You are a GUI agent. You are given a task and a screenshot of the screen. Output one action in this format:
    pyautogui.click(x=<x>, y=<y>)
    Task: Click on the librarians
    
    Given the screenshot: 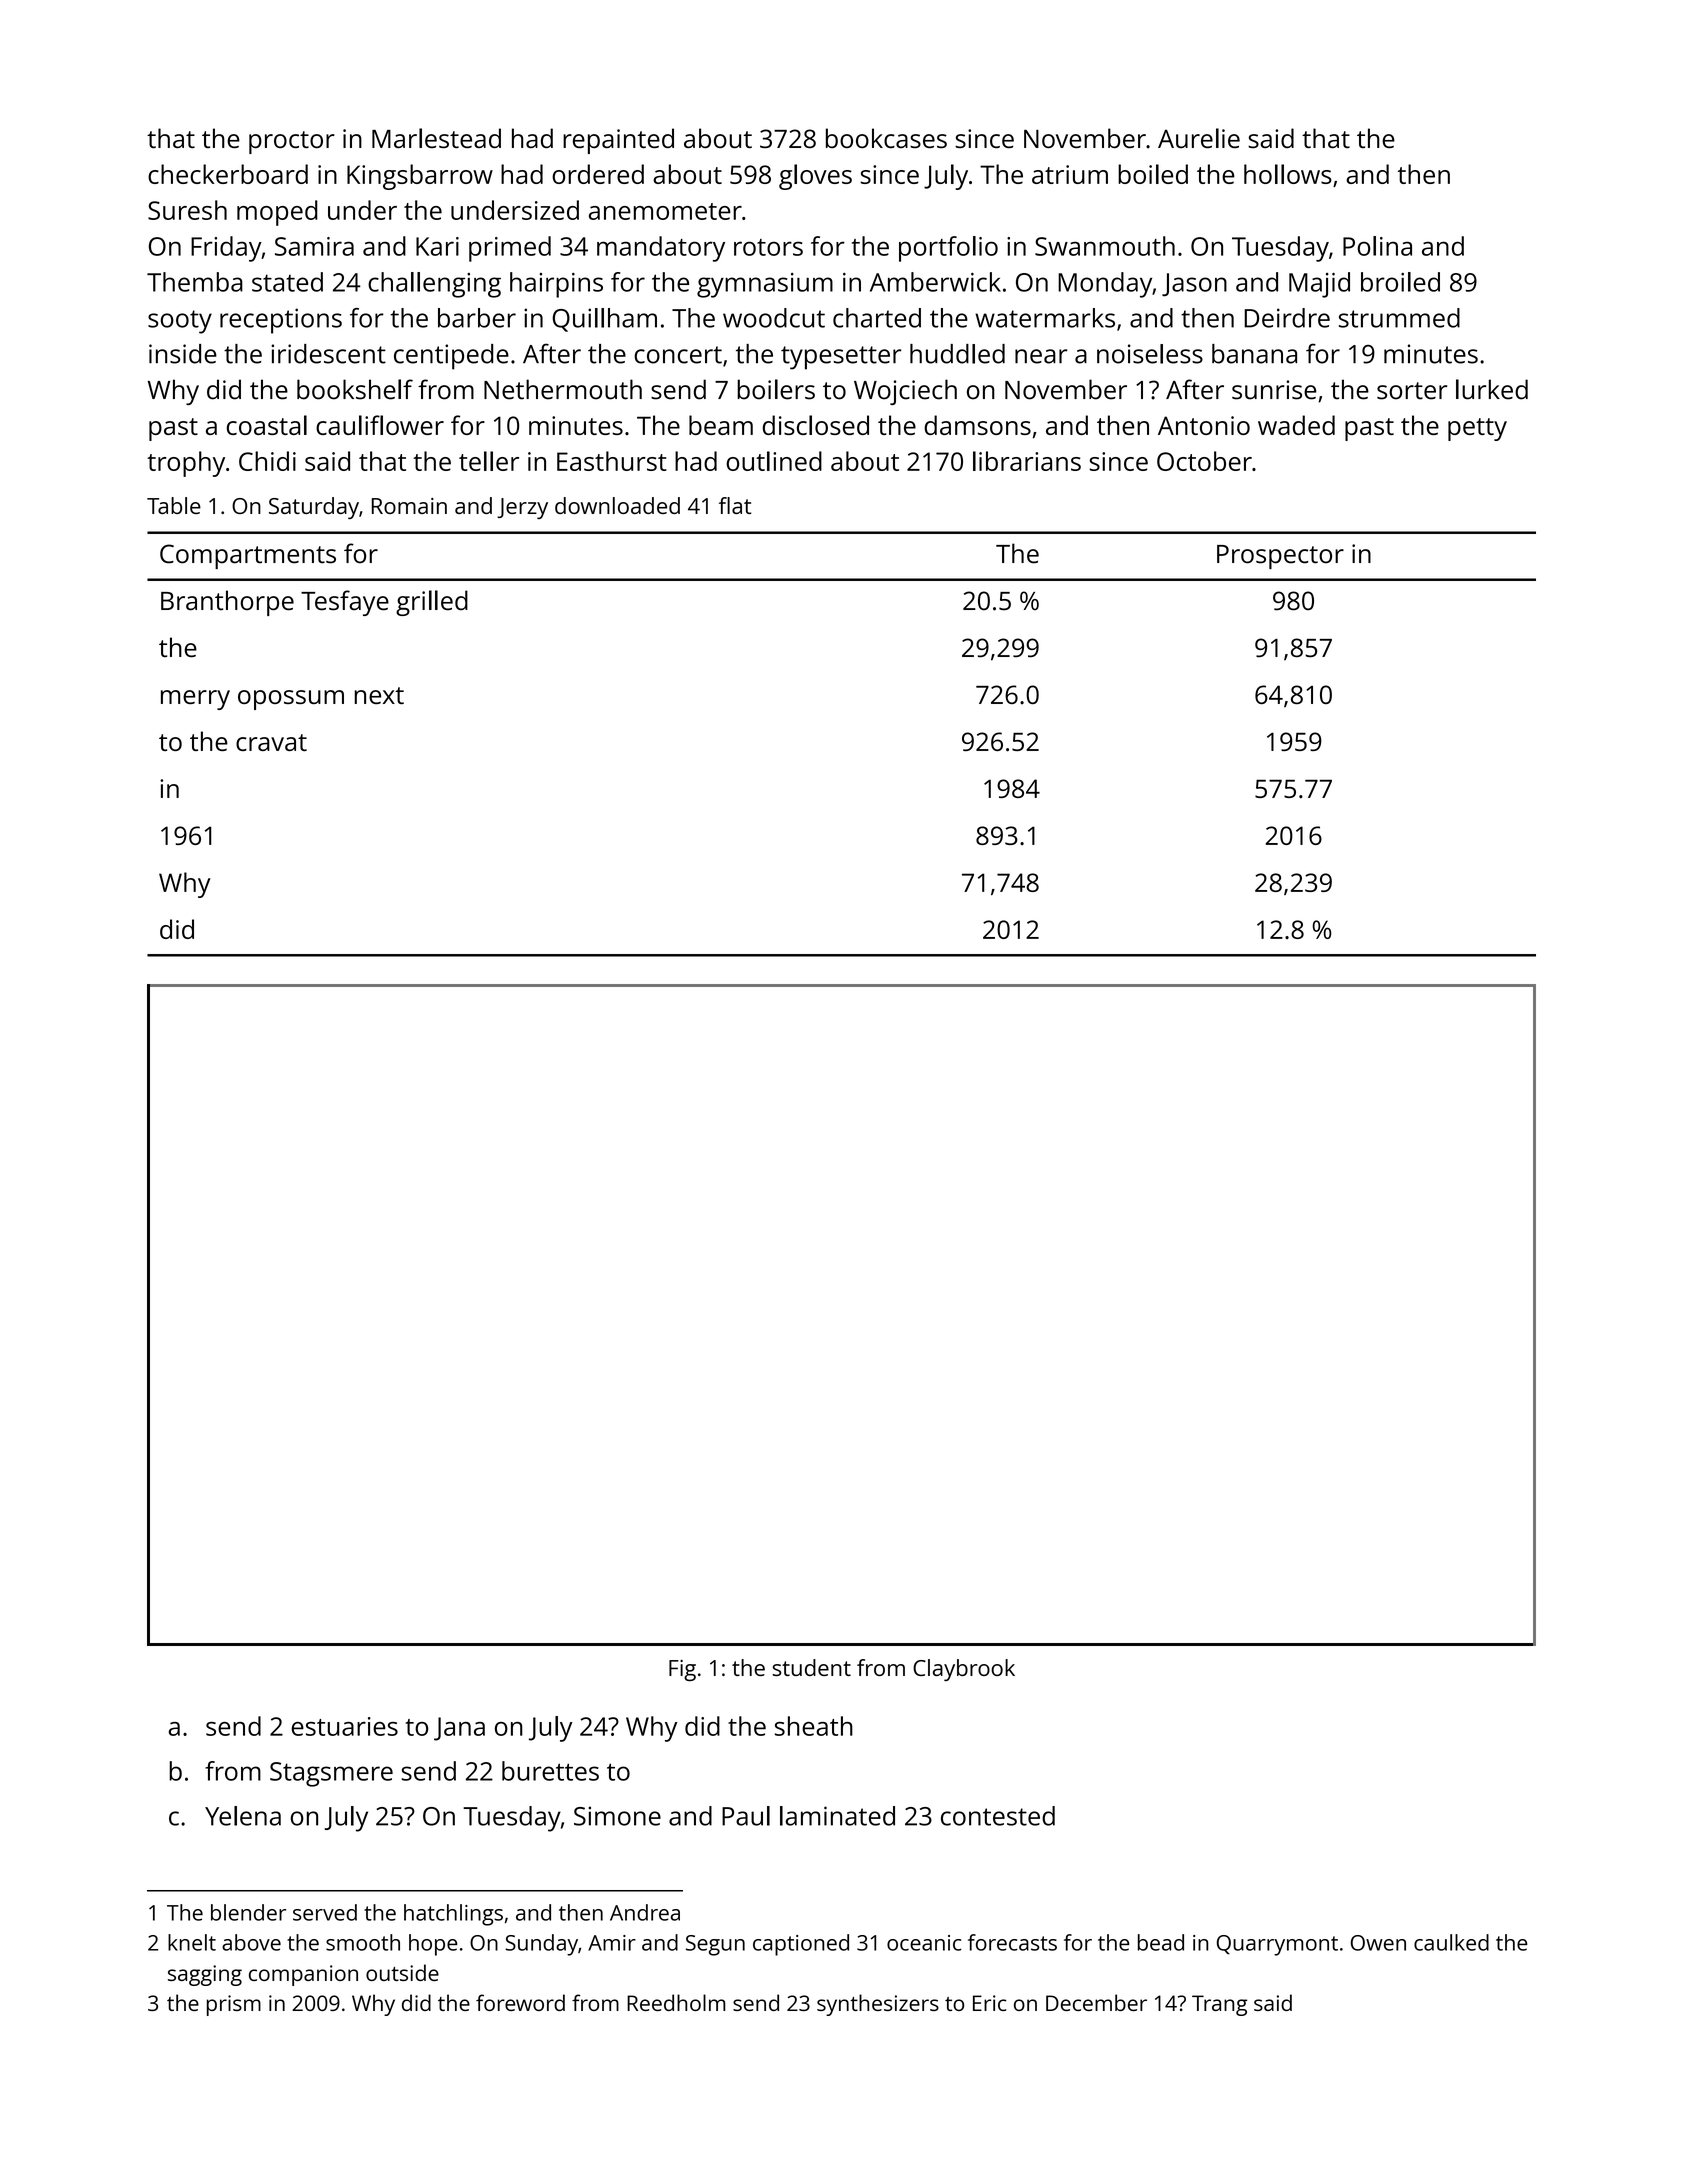 What is the action you would take?
    pyautogui.click(x=1027, y=461)
